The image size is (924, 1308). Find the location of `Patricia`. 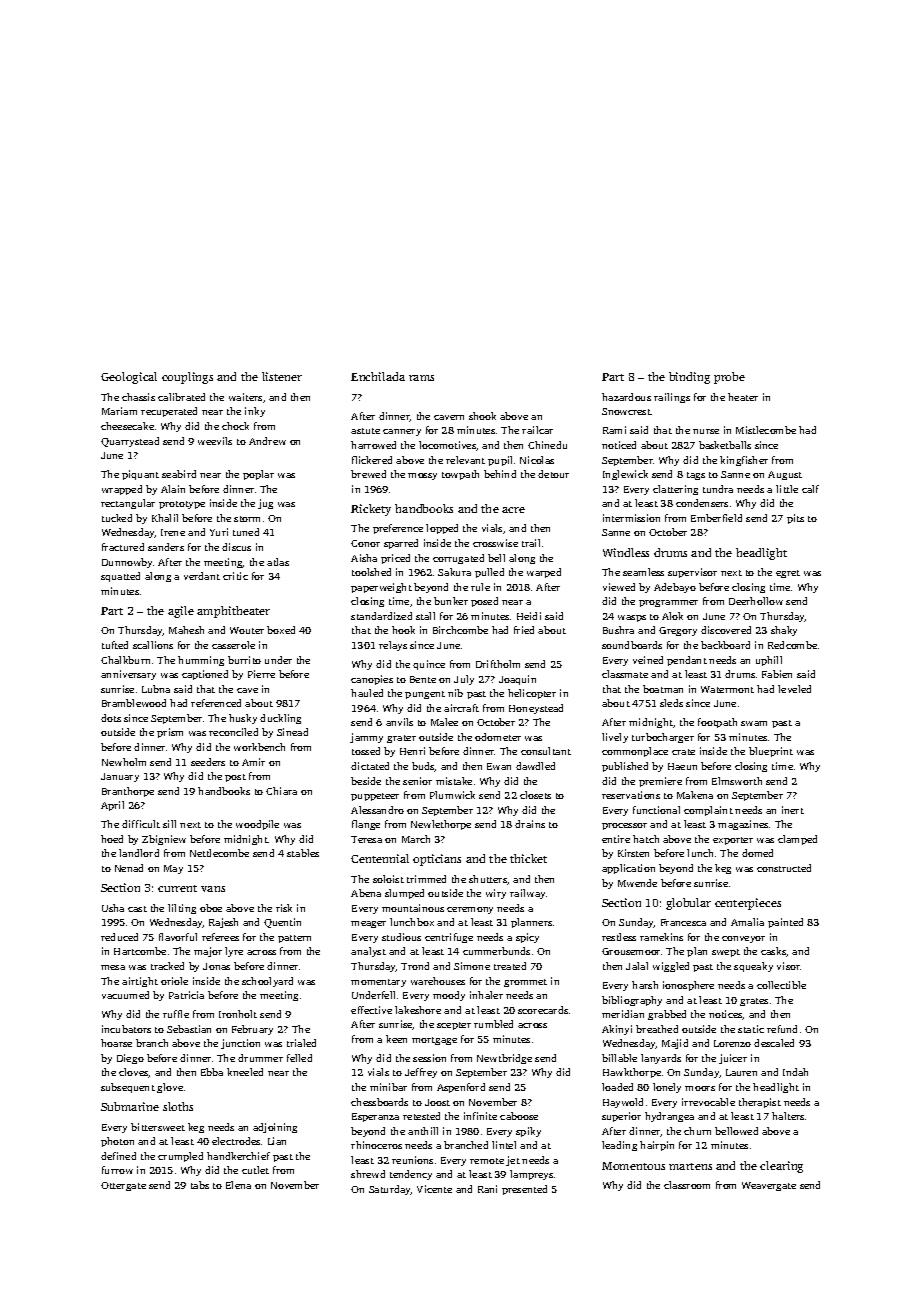

Patricia is located at coordinates (186, 995).
